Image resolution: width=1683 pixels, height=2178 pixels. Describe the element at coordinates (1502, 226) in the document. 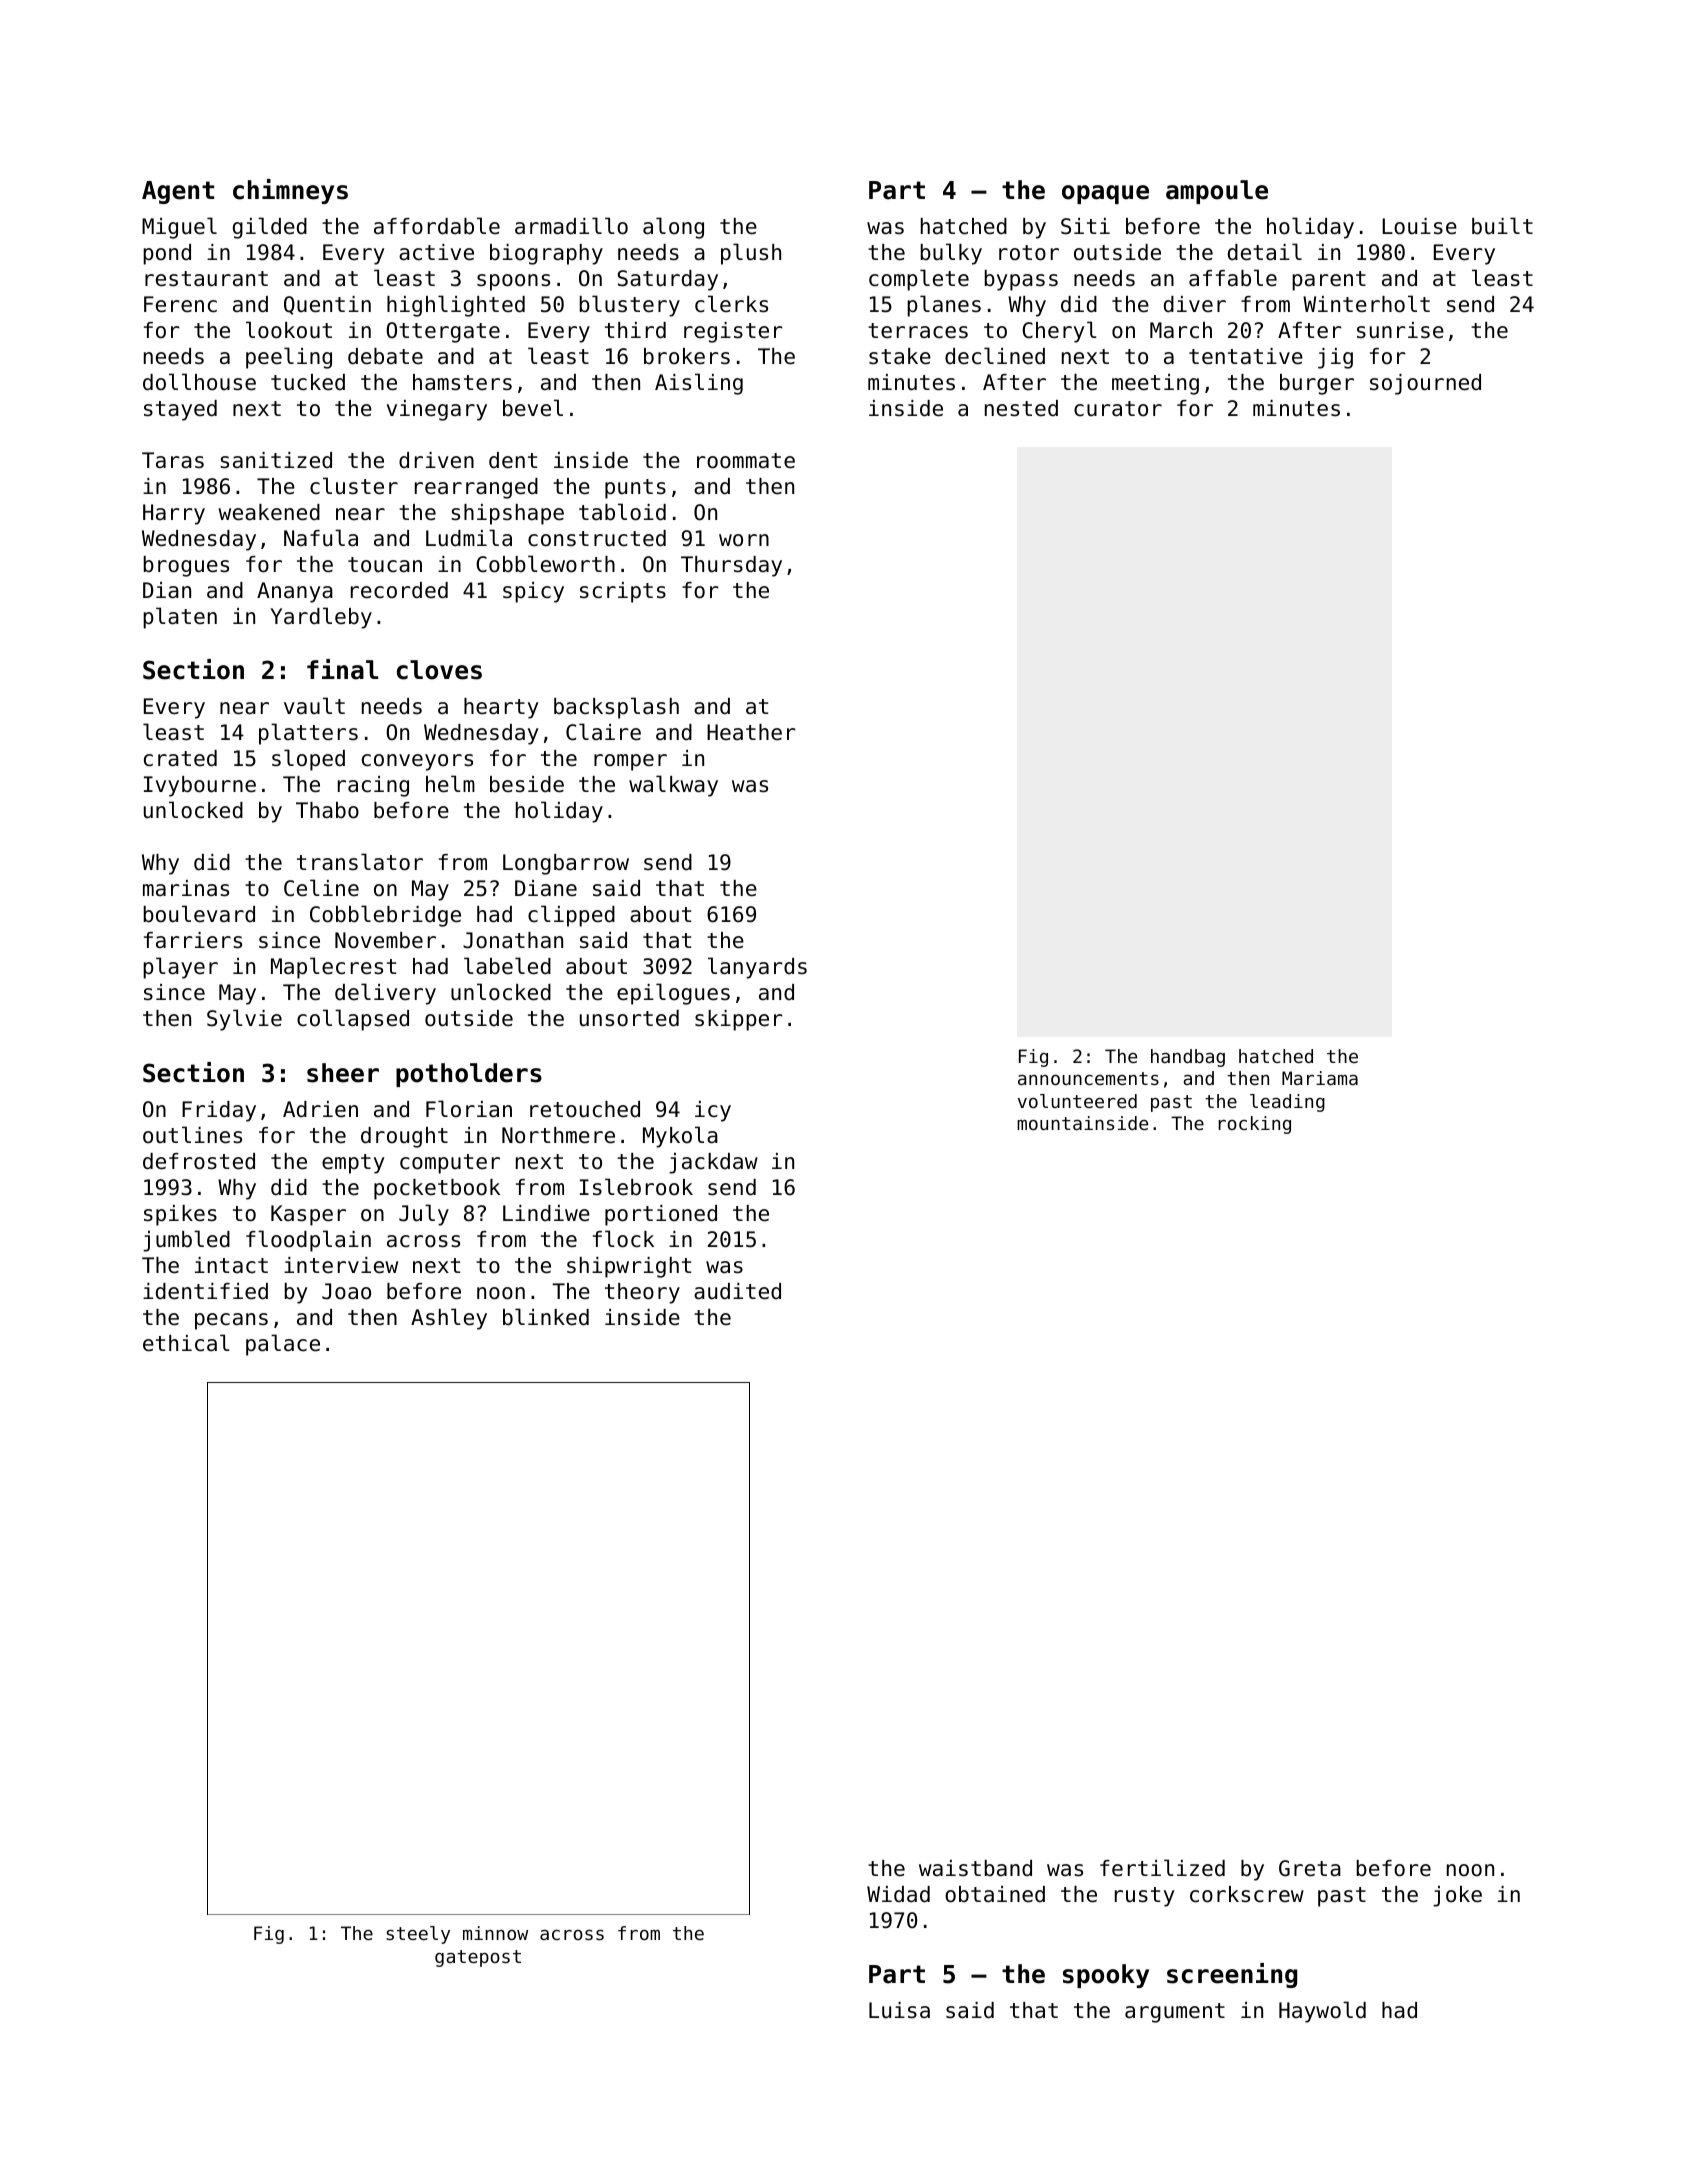

I see `built` at that location.
